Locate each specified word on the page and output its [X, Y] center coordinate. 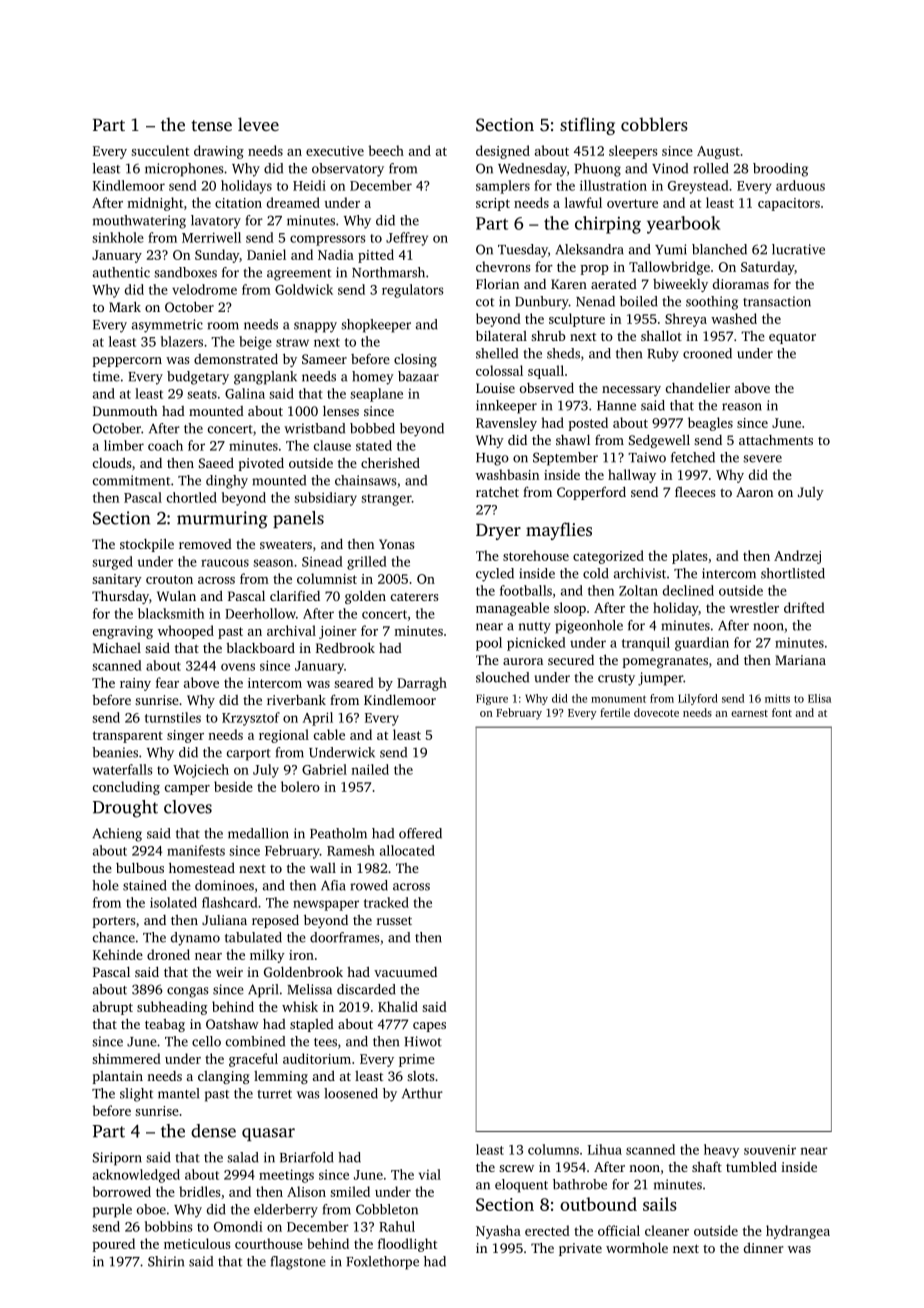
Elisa [819, 698]
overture [632, 203]
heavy [721, 1151]
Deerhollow [260, 613]
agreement [299, 275]
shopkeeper [376, 326]
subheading [172, 1008]
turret [275, 1094]
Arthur [422, 1093]
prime [417, 1060]
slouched [502, 677]
